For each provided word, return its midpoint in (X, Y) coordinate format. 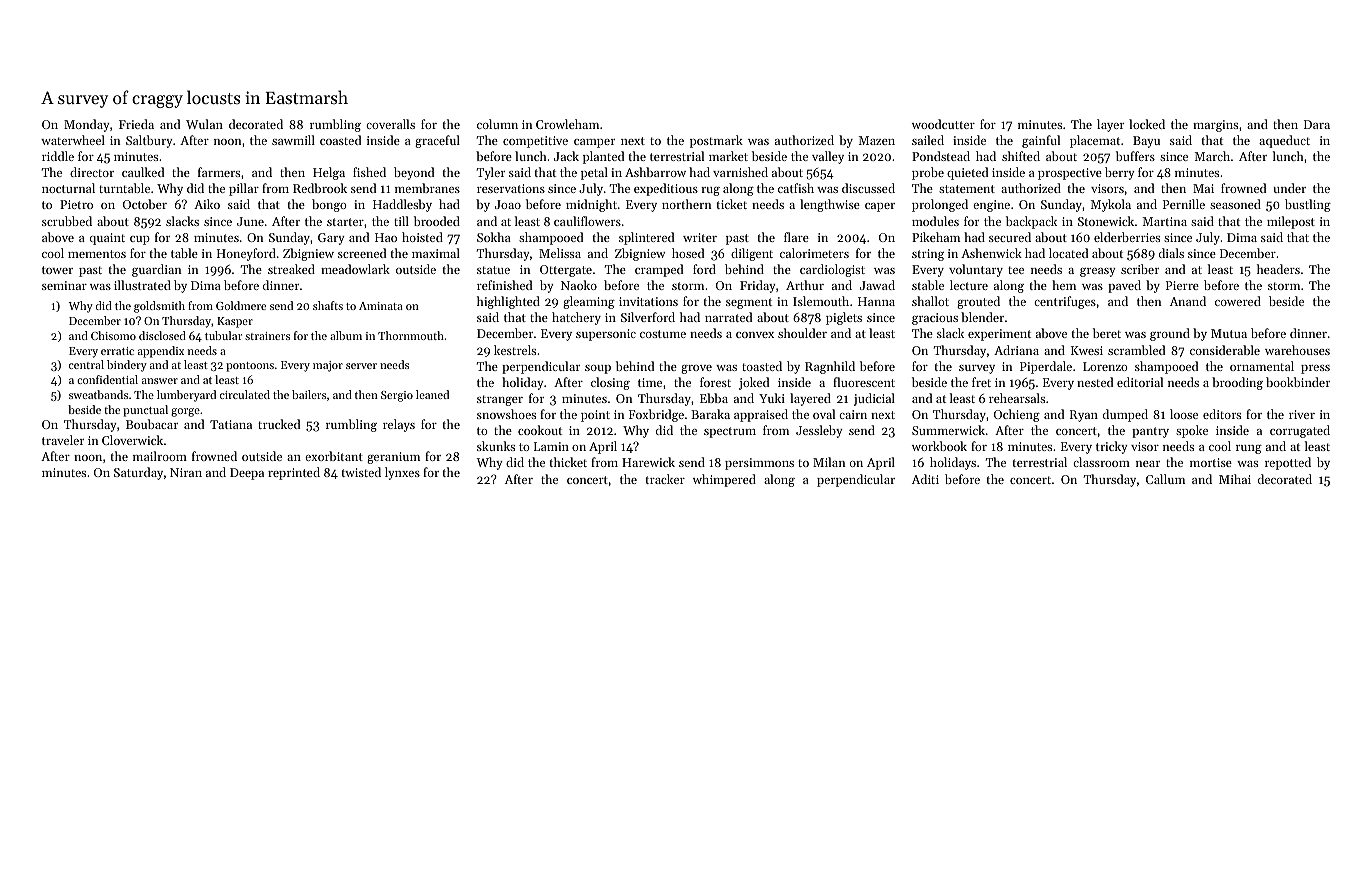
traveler (63, 440)
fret (981, 382)
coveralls (390, 124)
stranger (500, 400)
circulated (245, 394)
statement (967, 189)
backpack (1031, 222)
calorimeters (814, 253)
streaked (291, 269)
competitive (535, 142)
